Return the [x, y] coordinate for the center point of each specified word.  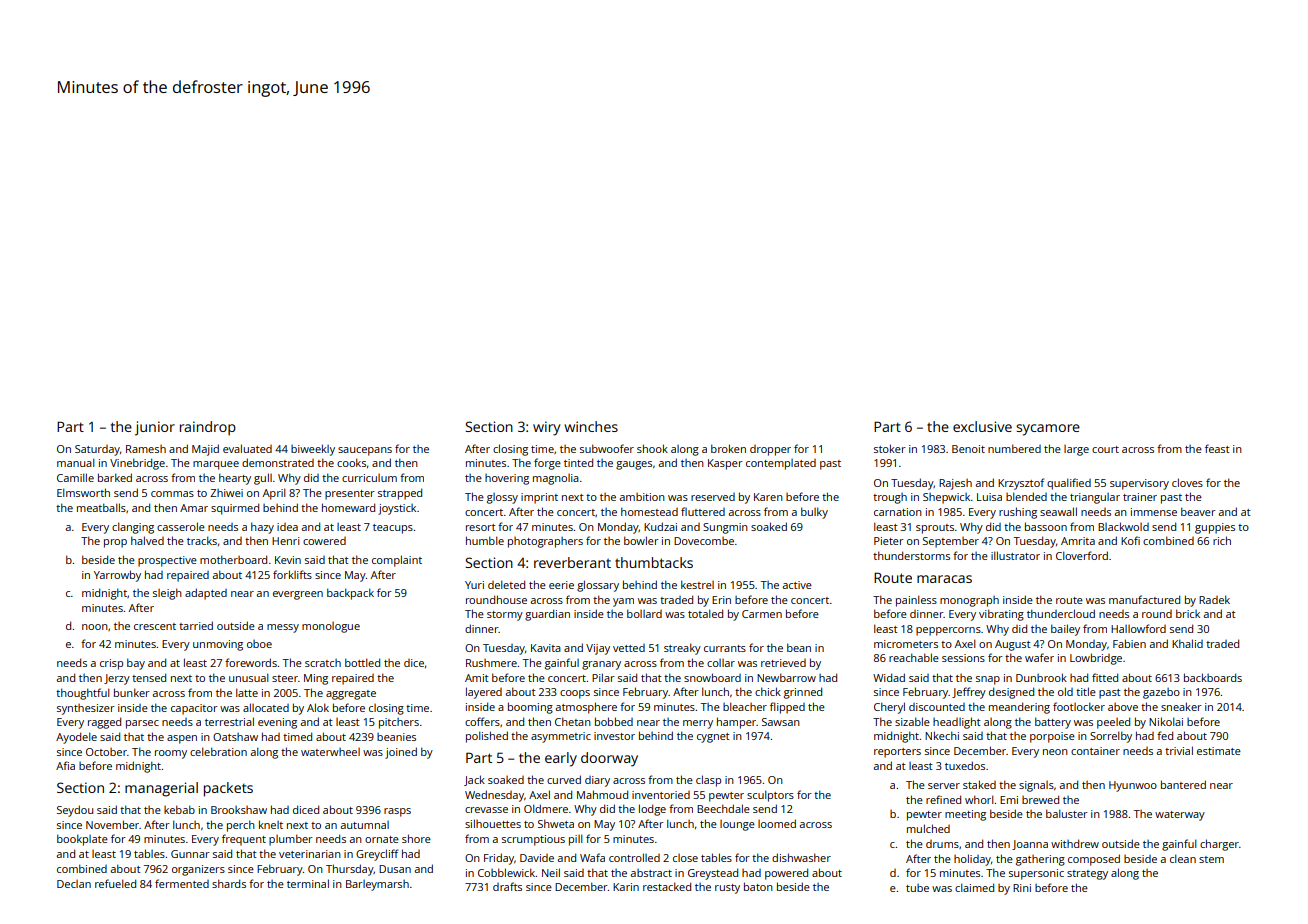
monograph [969, 601]
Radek [1214, 599]
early [561, 759]
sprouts [935, 529]
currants [725, 648]
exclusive [982, 426]
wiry [547, 428]
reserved [713, 497]
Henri [286, 541]
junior [155, 428]
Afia [65, 765]
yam [623, 602]
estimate [1219, 751]
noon [95, 627]
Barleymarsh [377, 885]
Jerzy [117, 679]
